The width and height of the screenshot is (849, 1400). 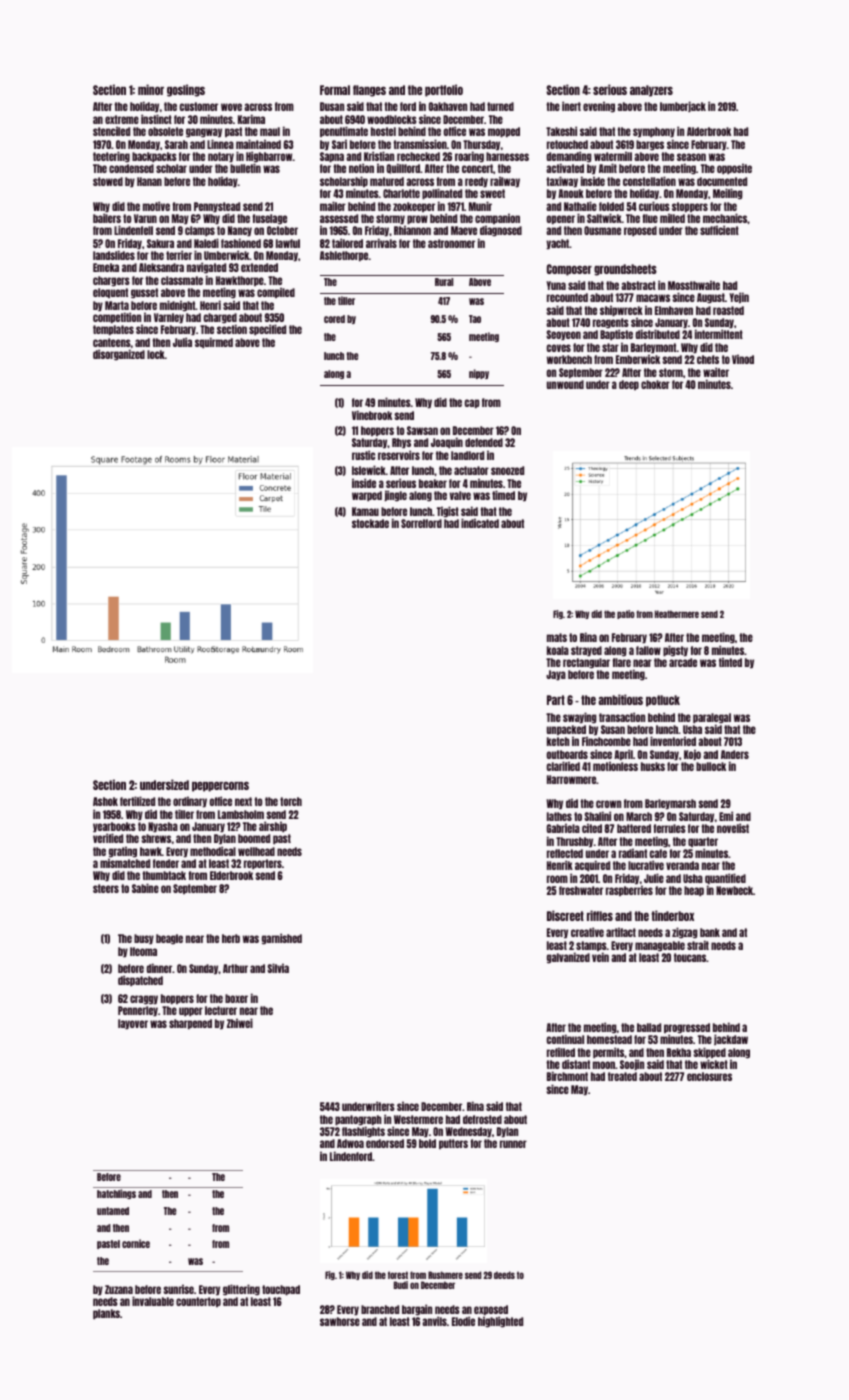 I want to click on squirmed, so click(x=214, y=342).
